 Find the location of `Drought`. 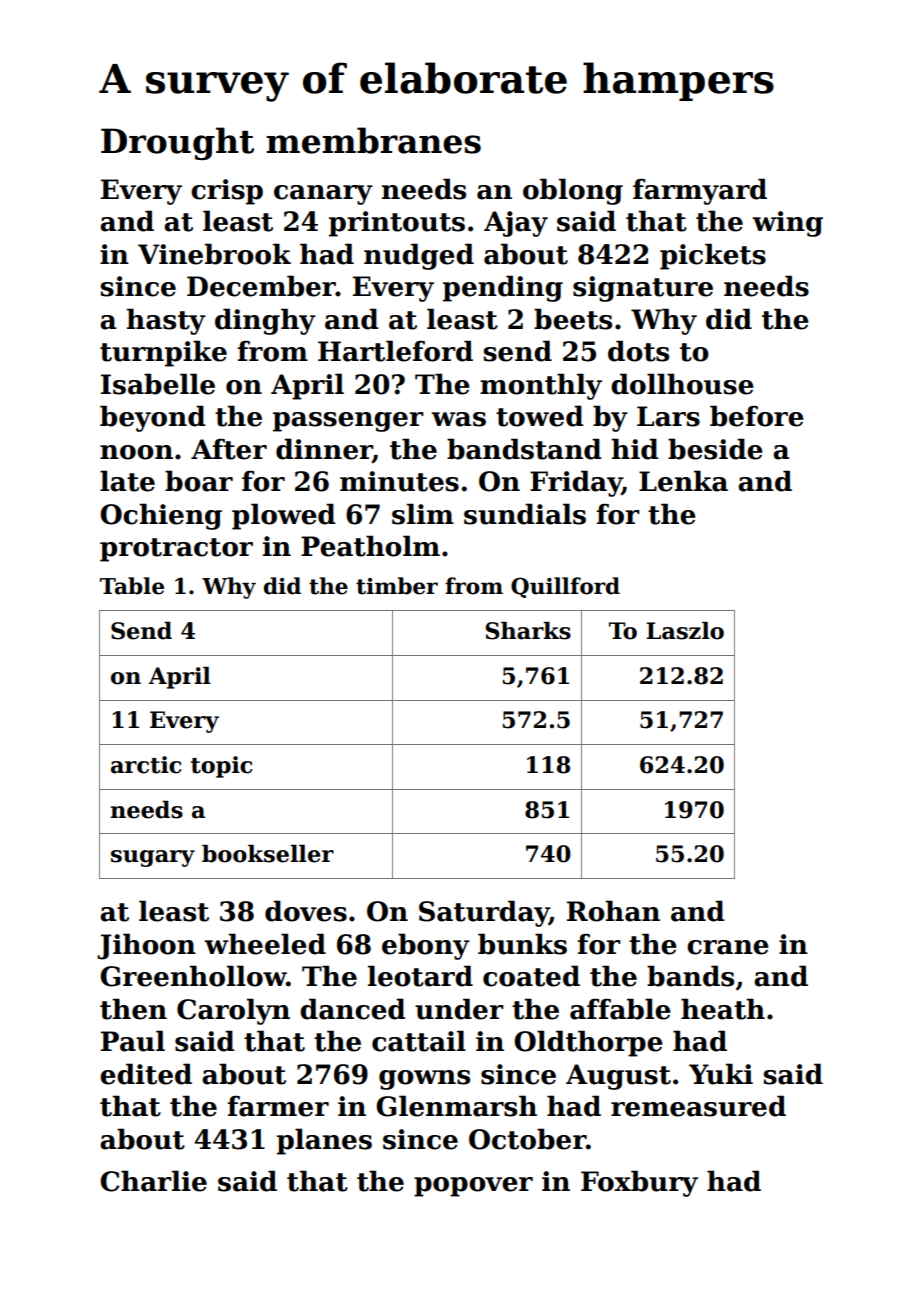

Drought is located at coordinates (177, 143).
